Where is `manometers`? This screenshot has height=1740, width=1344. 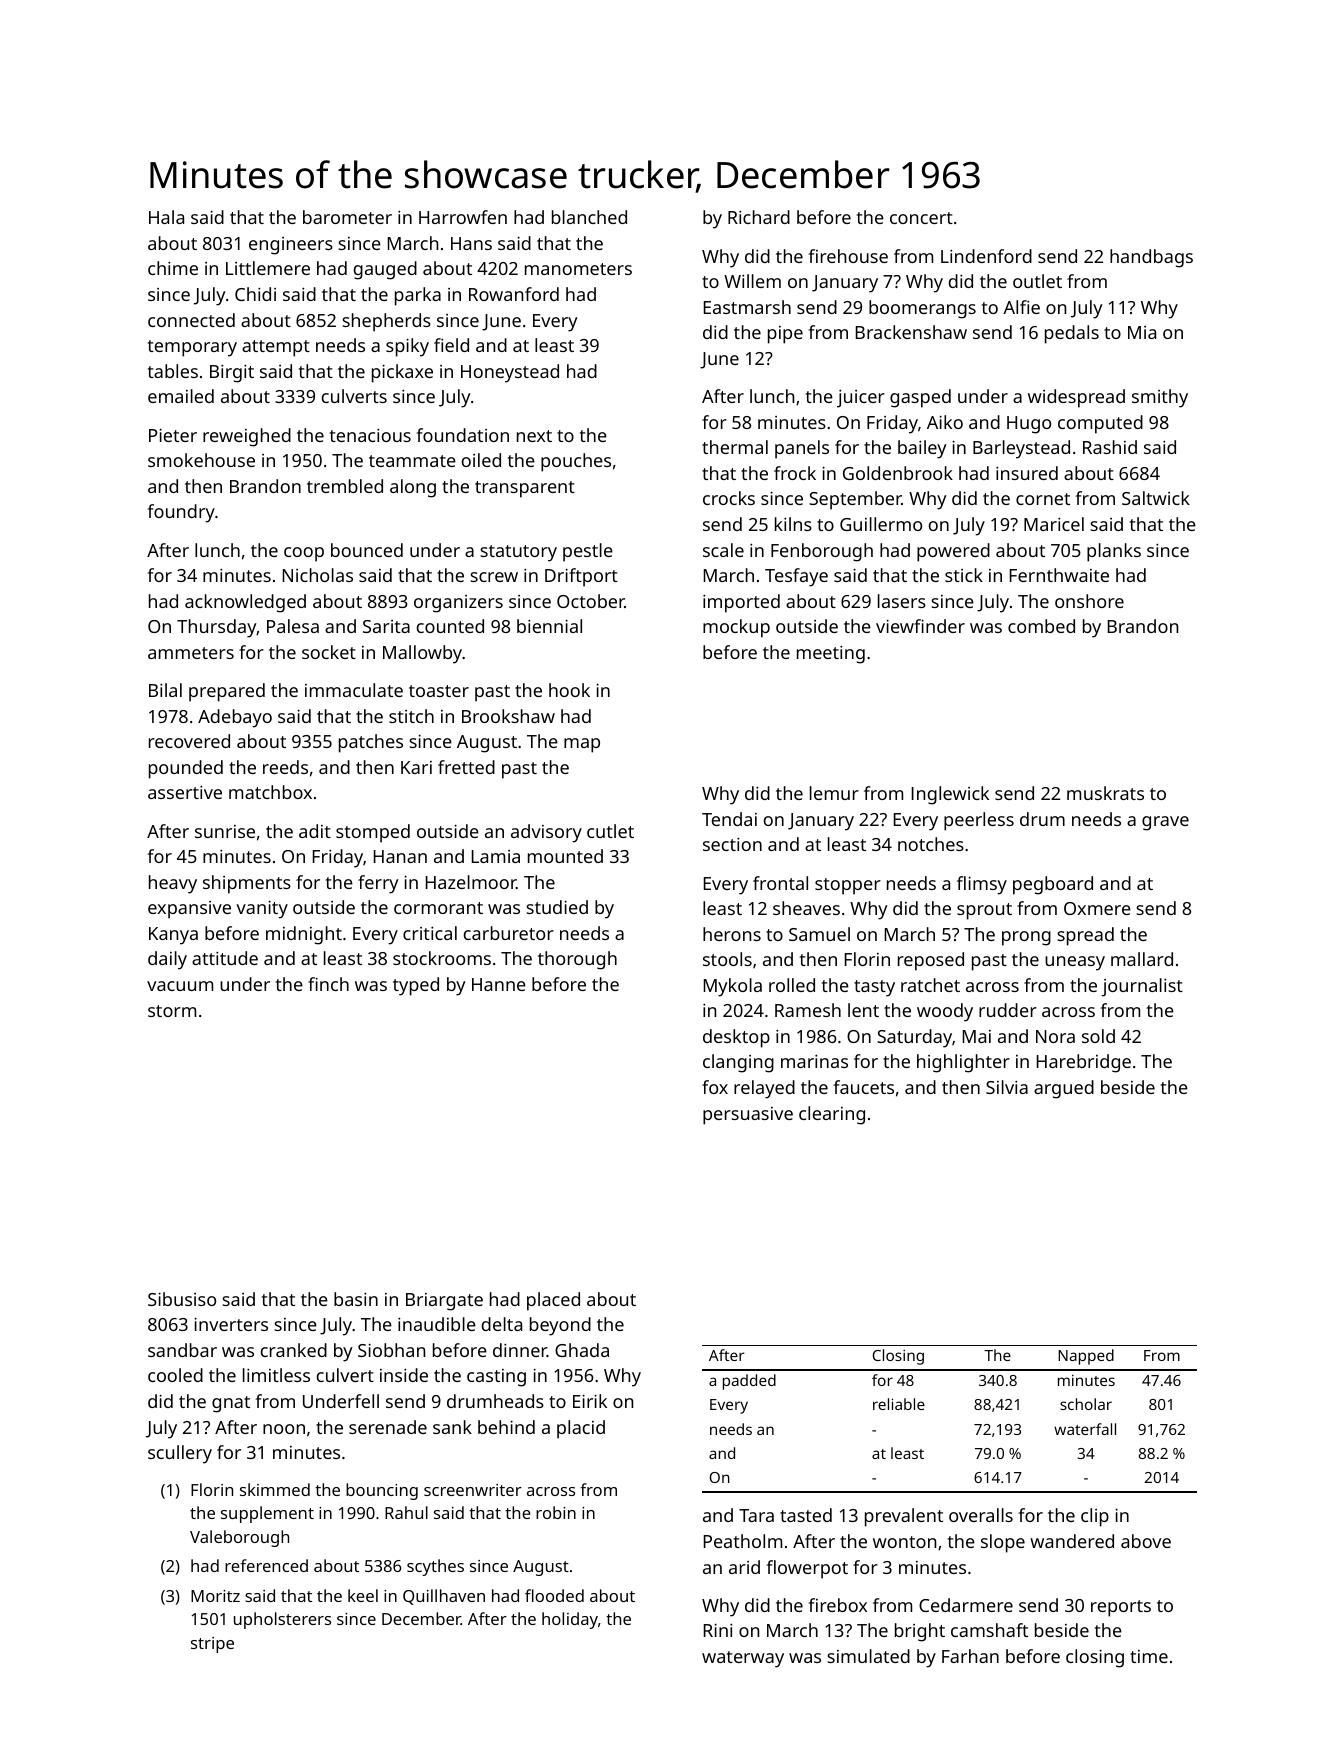
manometers is located at coordinates (578, 269).
